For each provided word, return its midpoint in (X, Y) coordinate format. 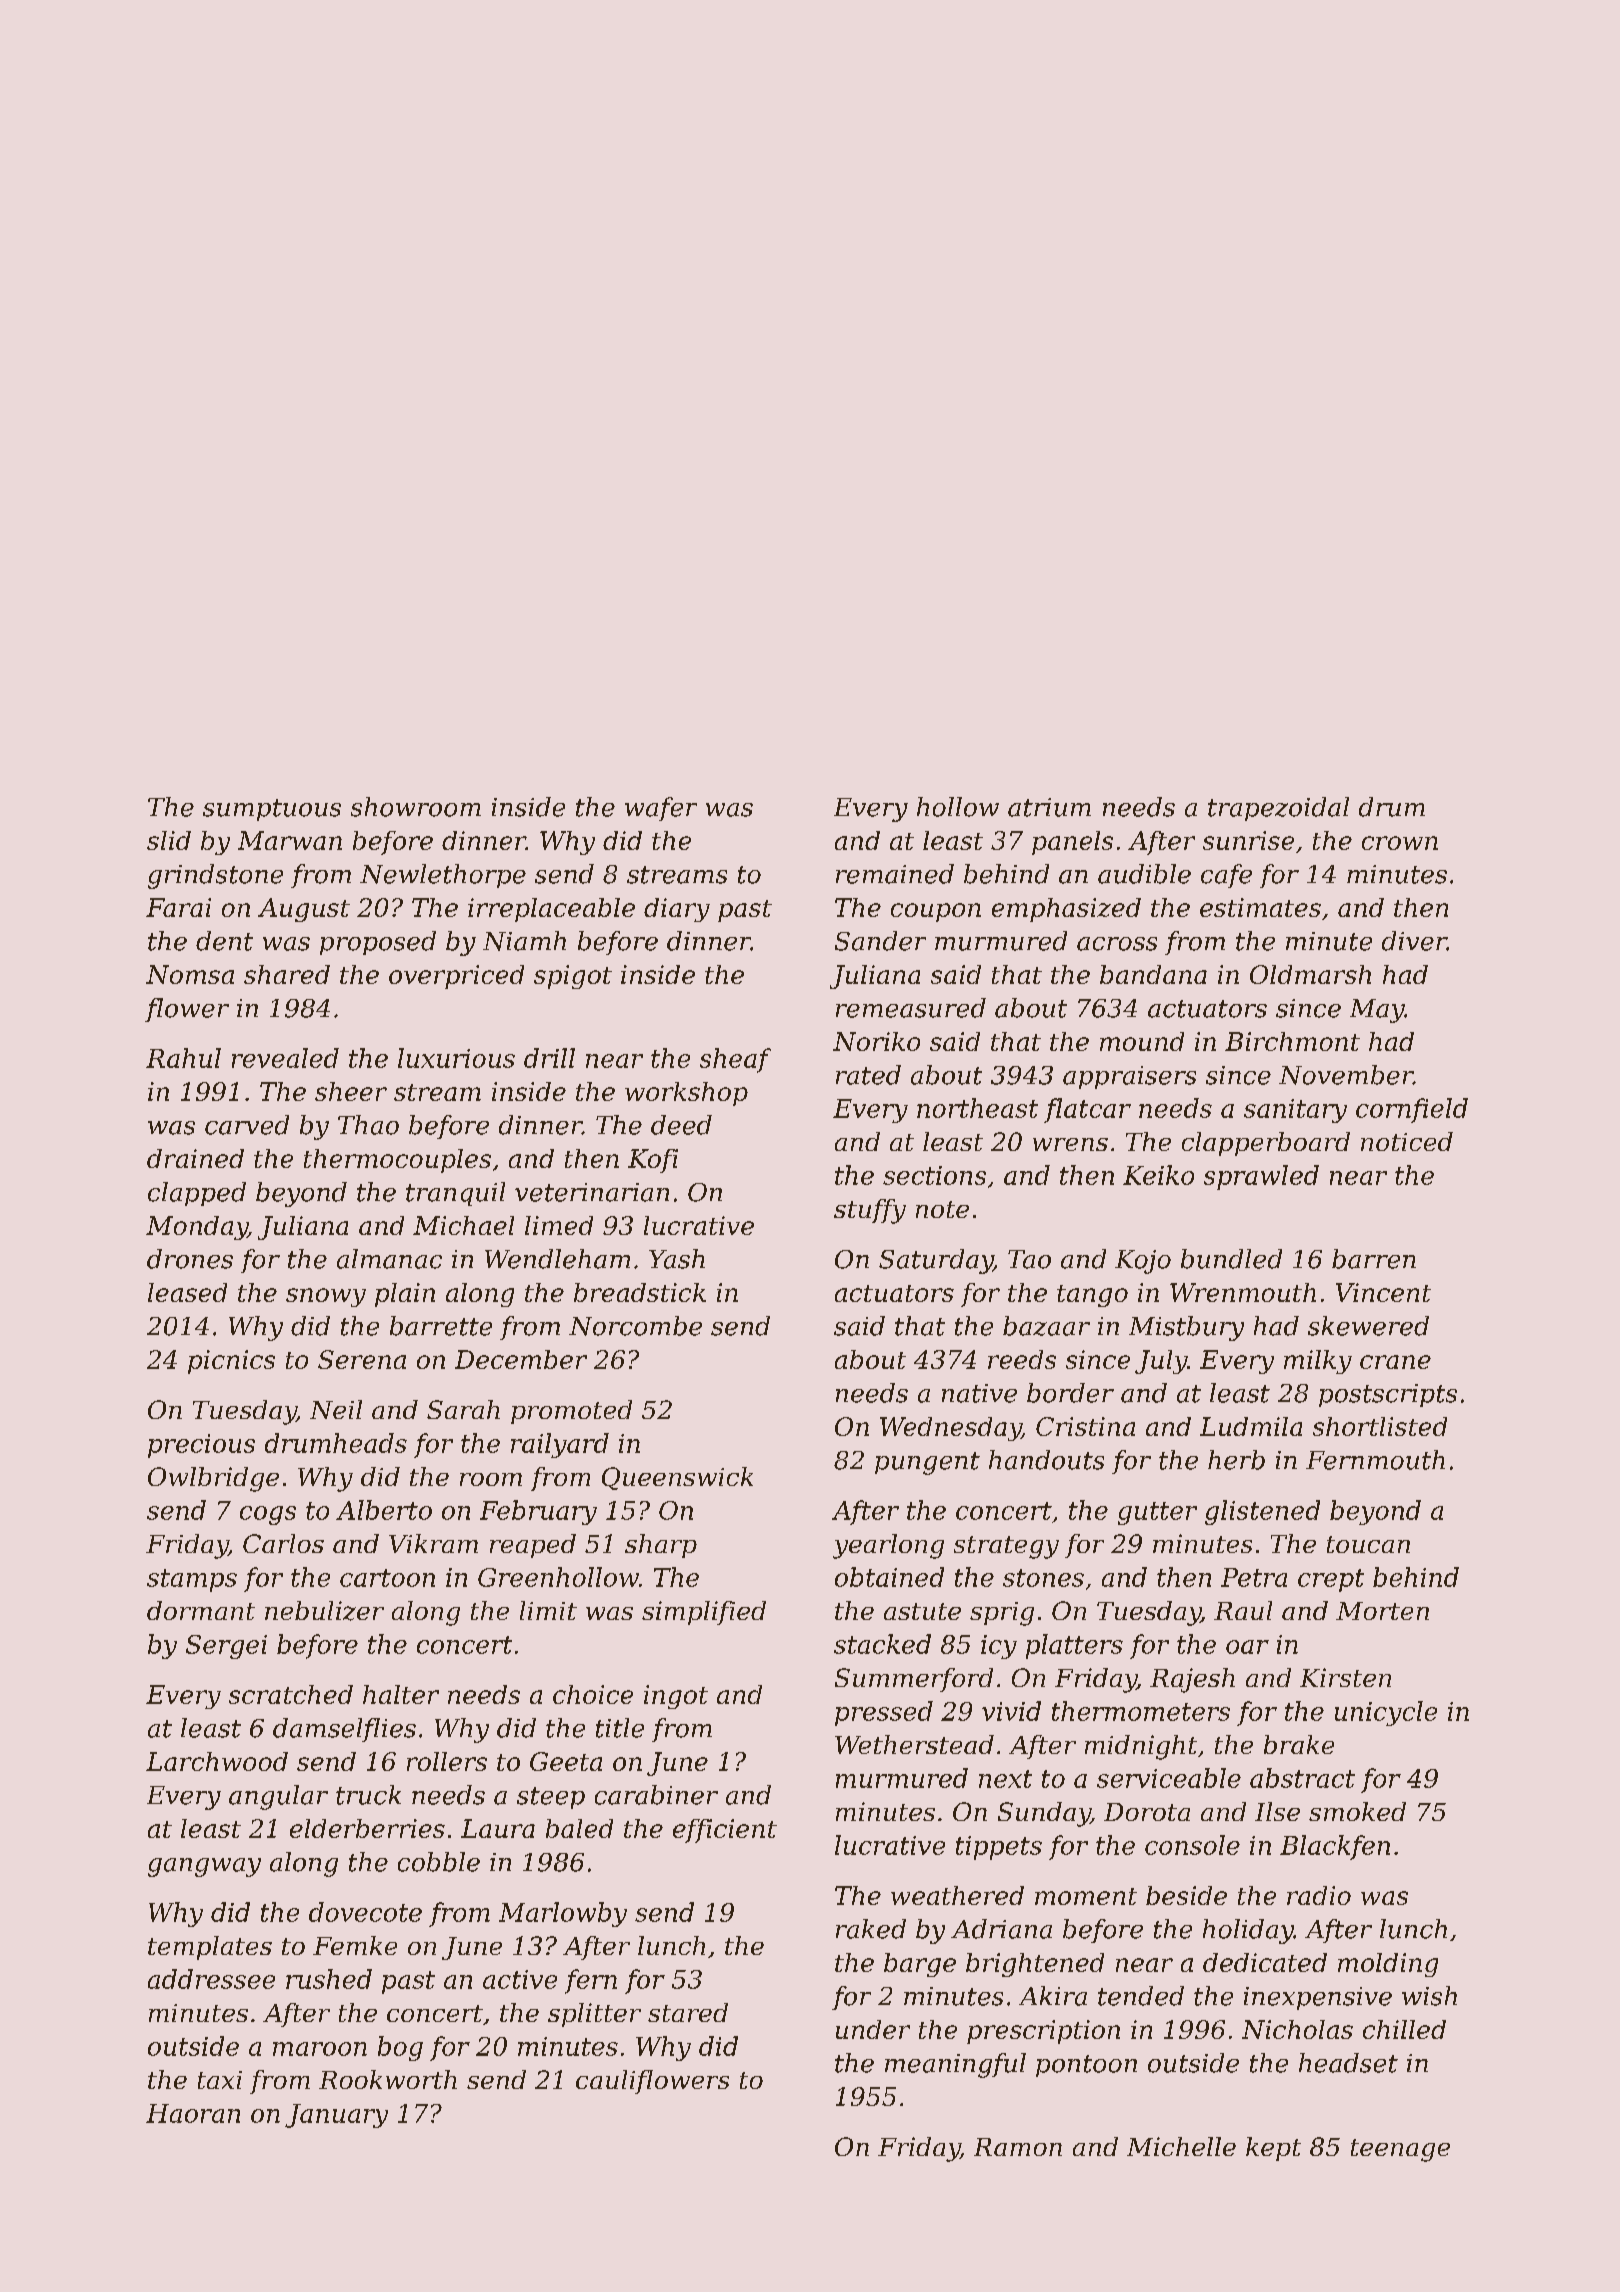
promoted (571, 1412)
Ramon (1018, 2147)
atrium (1049, 807)
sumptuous (272, 810)
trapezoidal (1278, 809)
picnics (231, 1362)
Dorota (1147, 1812)
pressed (884, 1713)
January (336, 2116)
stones (1043, 1578)
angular (278, 1797)
